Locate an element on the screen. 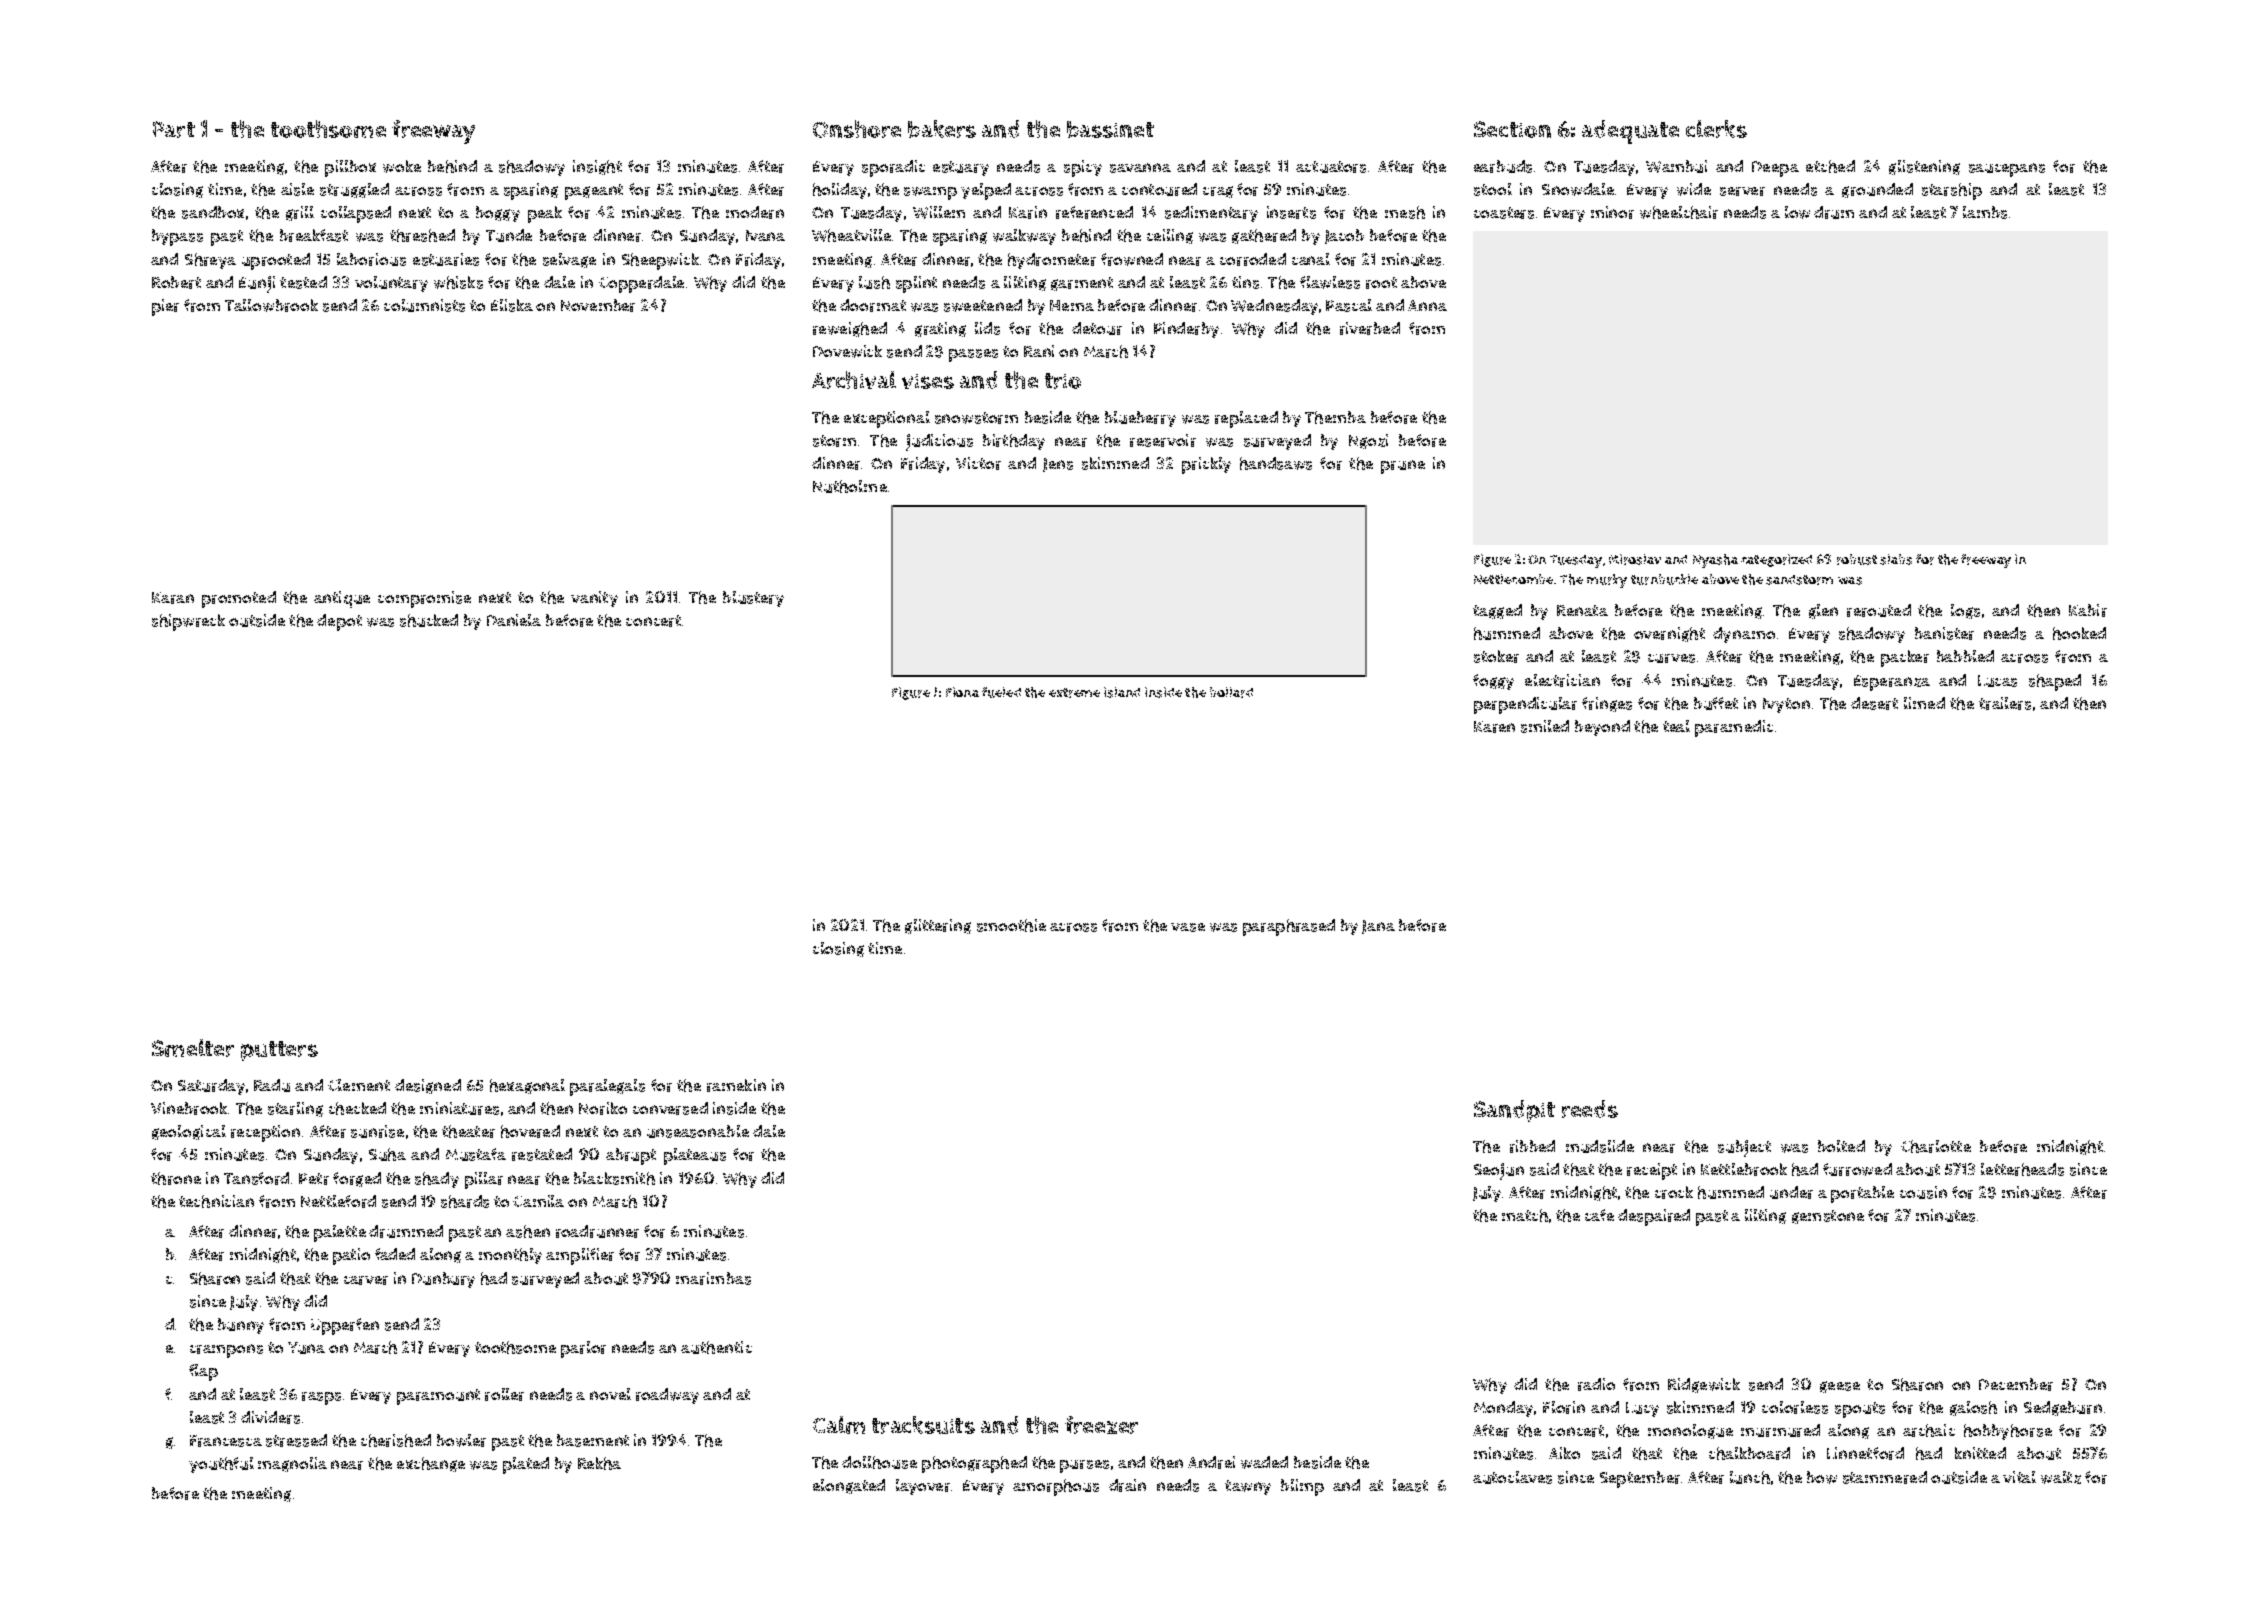 This screenshot has height=1597, width=2258. ramekin is located at coordinates (736, 1085).
